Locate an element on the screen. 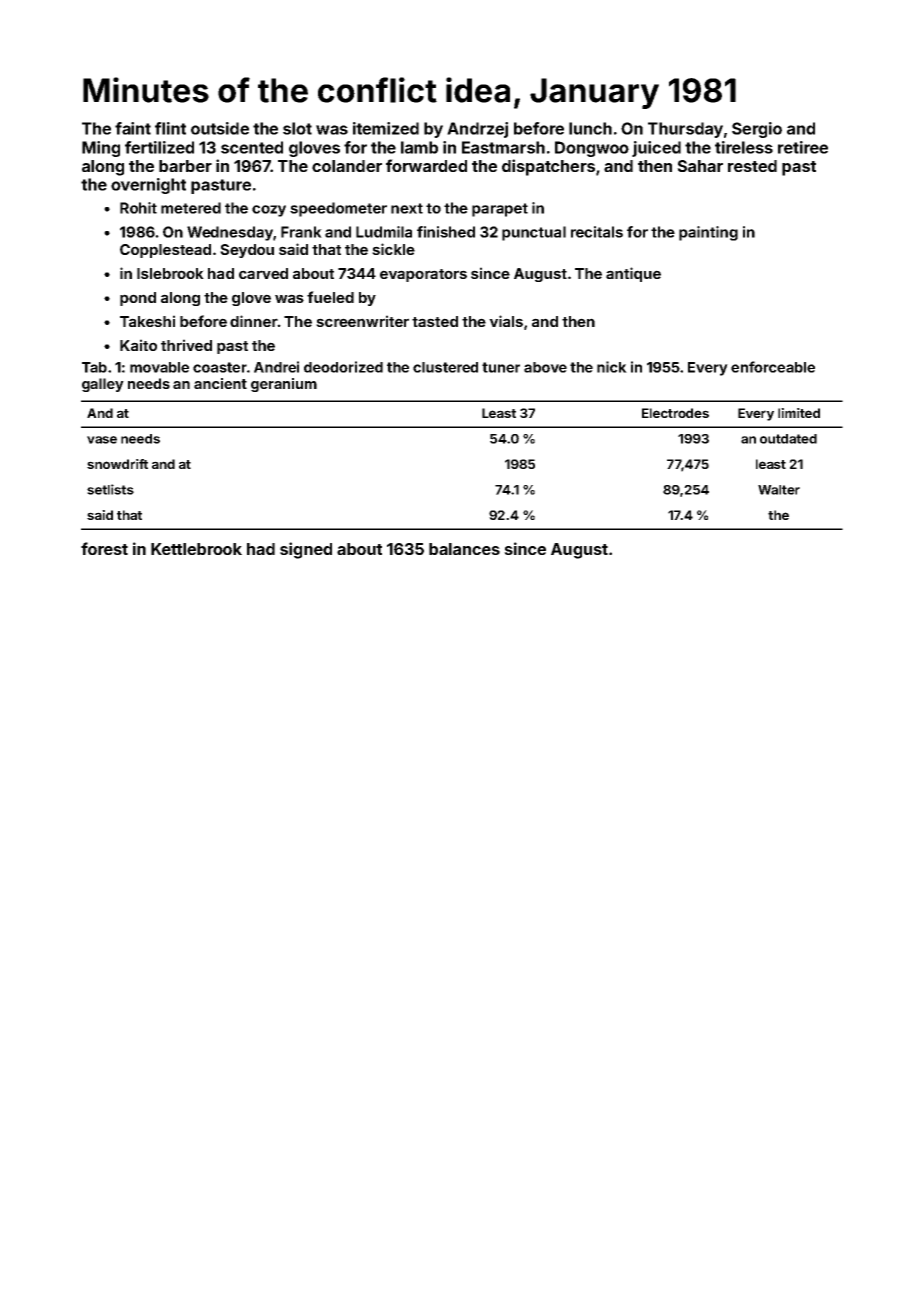 The height and width of the screenshot is (1314, 924). Thursday is located at coordinates (685, 130).
